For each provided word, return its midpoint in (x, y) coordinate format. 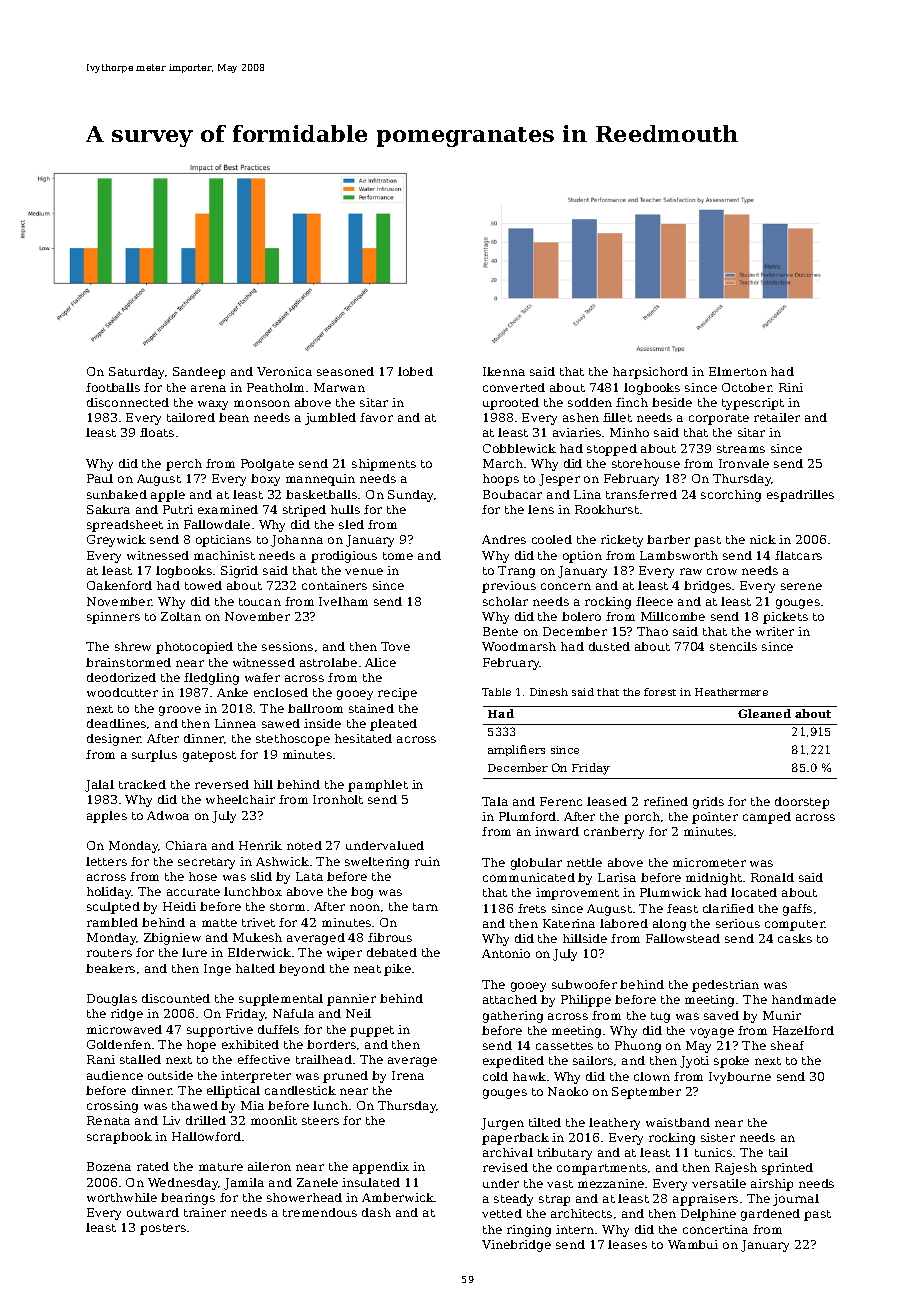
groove (180, 711)
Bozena (109, 1166)
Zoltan (181, 616)
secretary (206, 863)
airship (772, 1185)
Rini (791, 387)
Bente (500, 631)
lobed (415, 371)
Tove (395, 646)
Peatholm (275, 387)
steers (320, 1121)
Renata (108, 1120)
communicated (529, 877)
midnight (714, 879)
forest (660, 692)
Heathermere (731, 692)
